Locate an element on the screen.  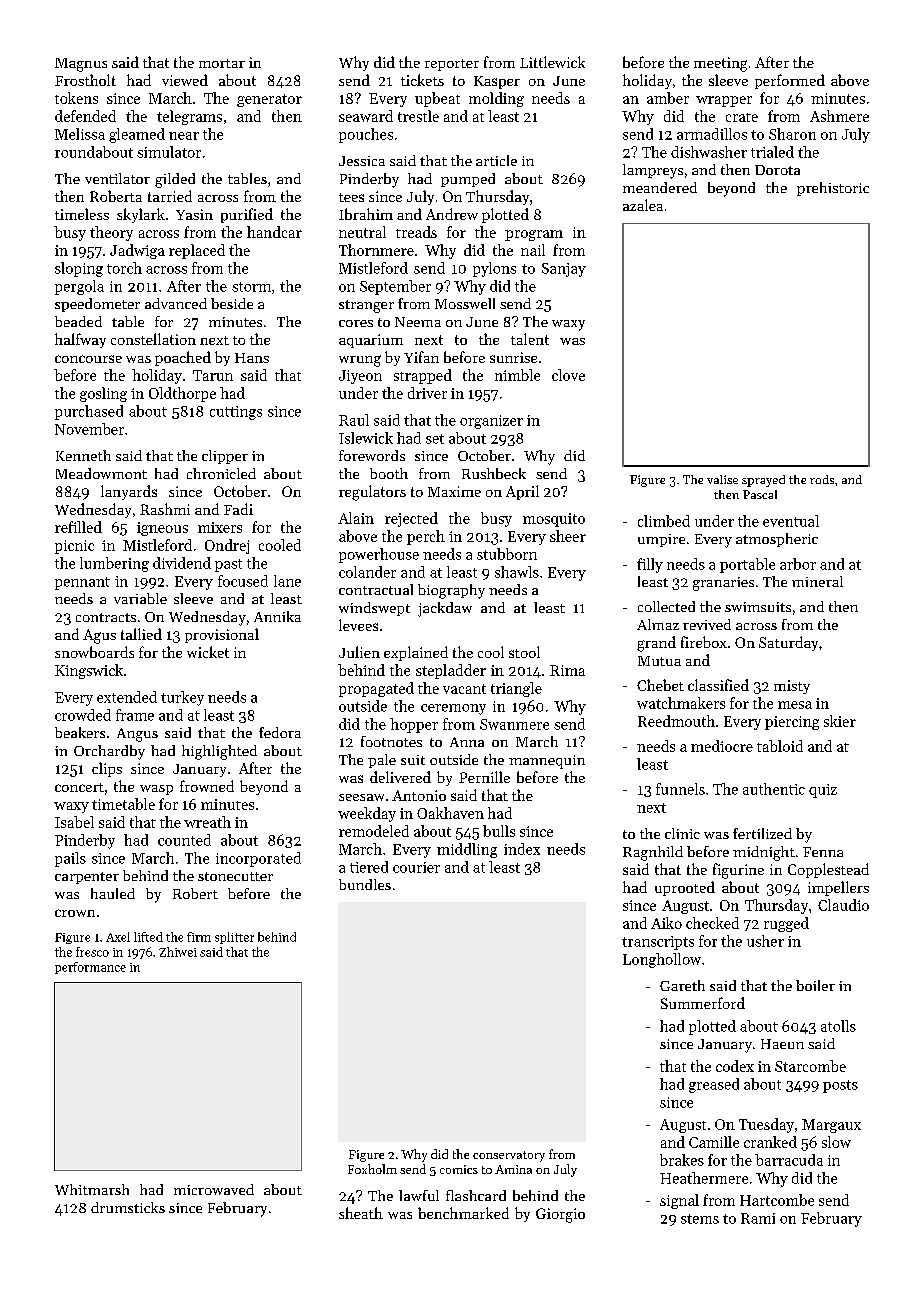
reporter is located at coordinates (452, 65).
